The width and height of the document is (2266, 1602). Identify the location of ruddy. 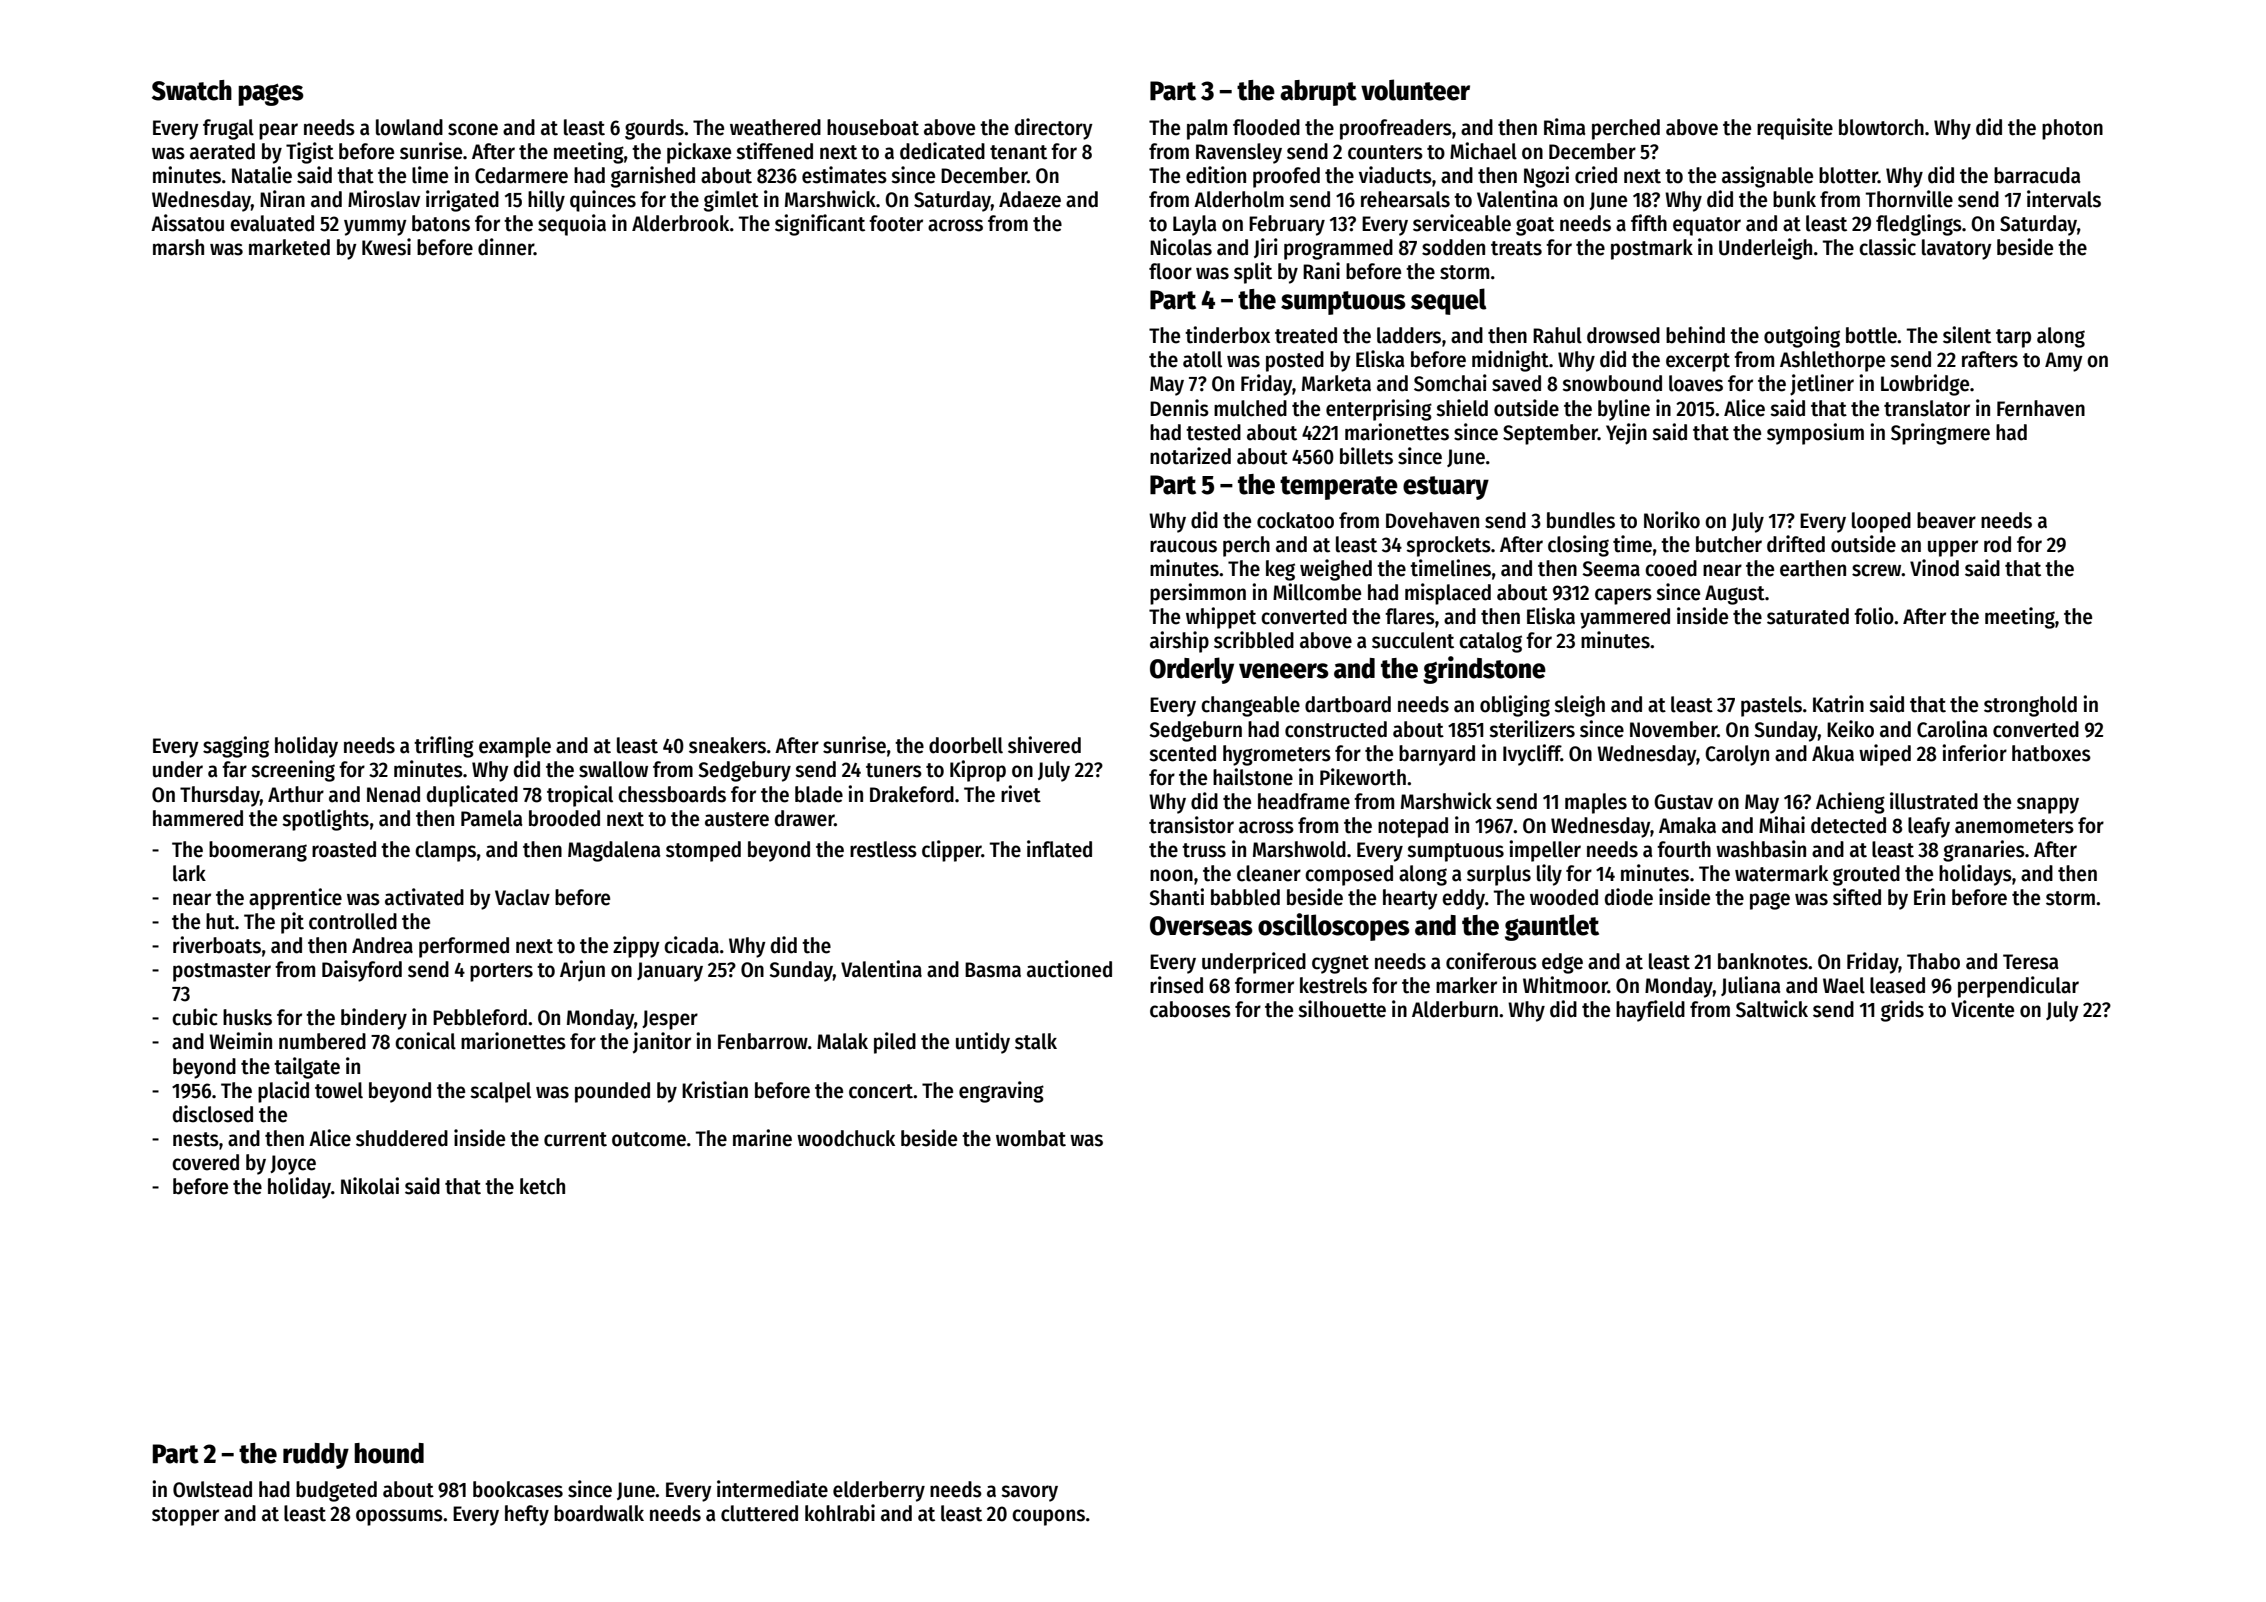
(316, 1456).
